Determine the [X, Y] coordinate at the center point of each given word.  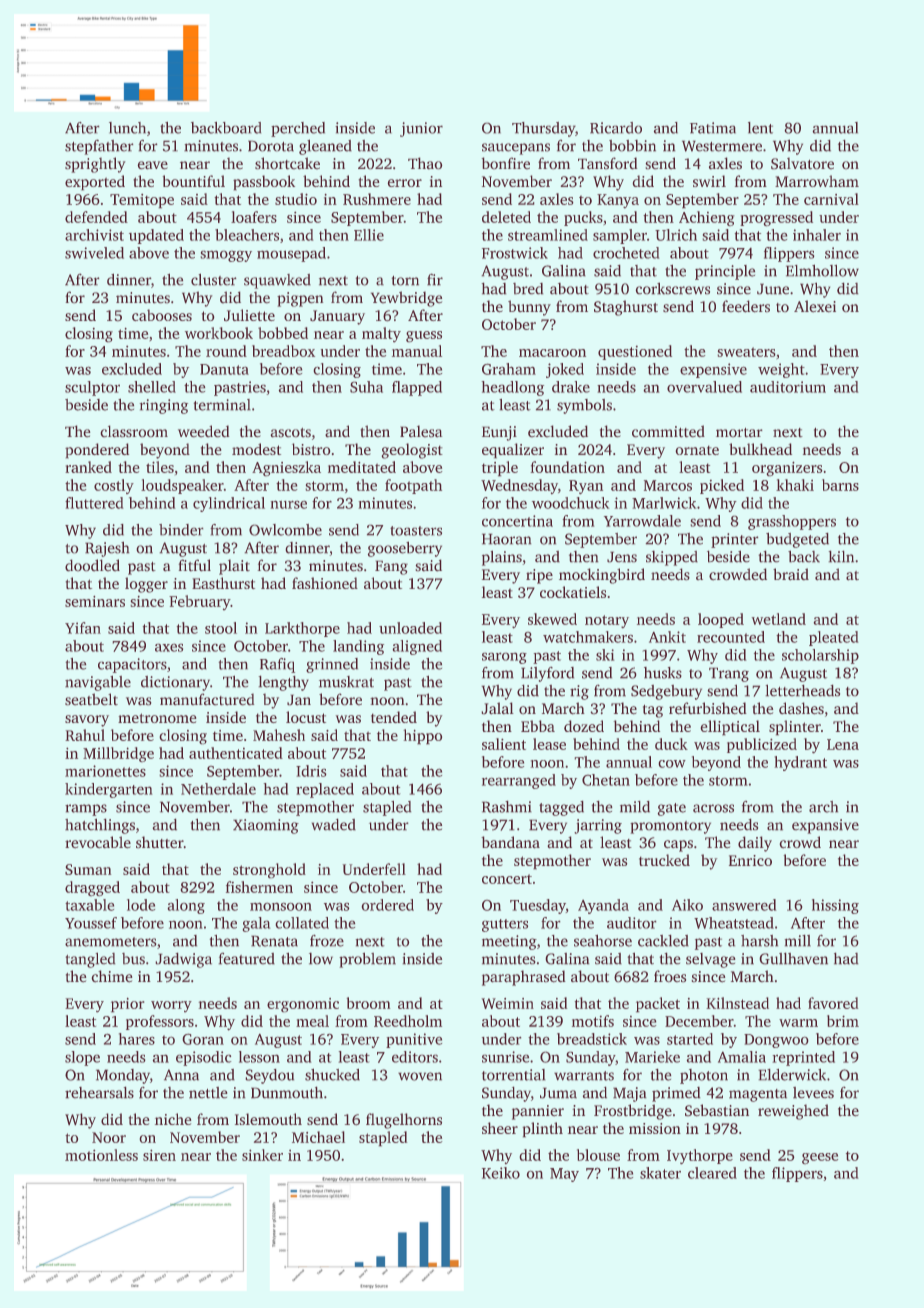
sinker [262, 1155]
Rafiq [277, 665]
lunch [127, 128]
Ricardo [616, 128]
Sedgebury [666, 692]
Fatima [713, 128]
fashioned [325, 583]
